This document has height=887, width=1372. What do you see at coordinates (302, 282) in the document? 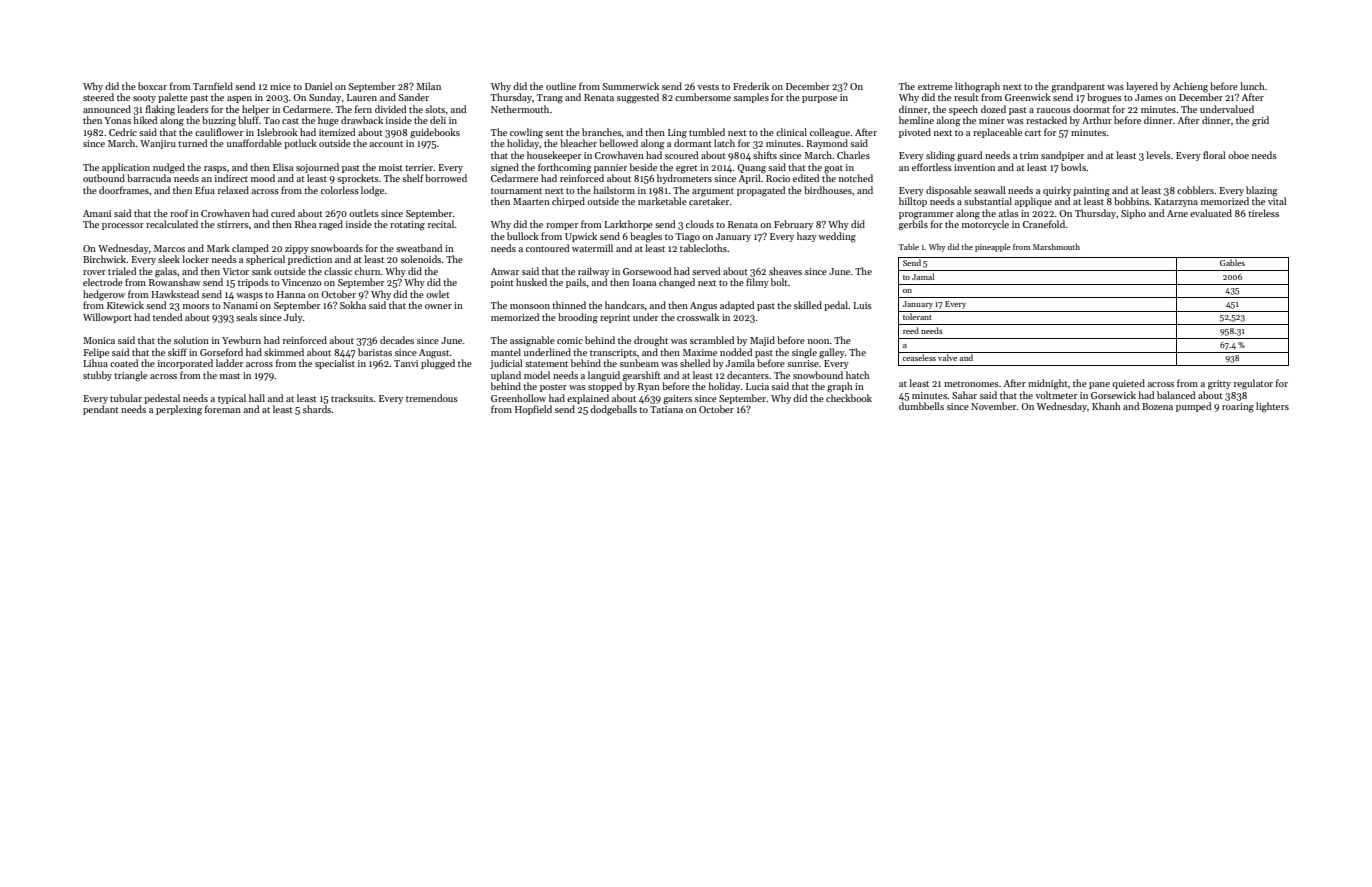
I see `Vincenzo` at bounding box center [302, 282].
